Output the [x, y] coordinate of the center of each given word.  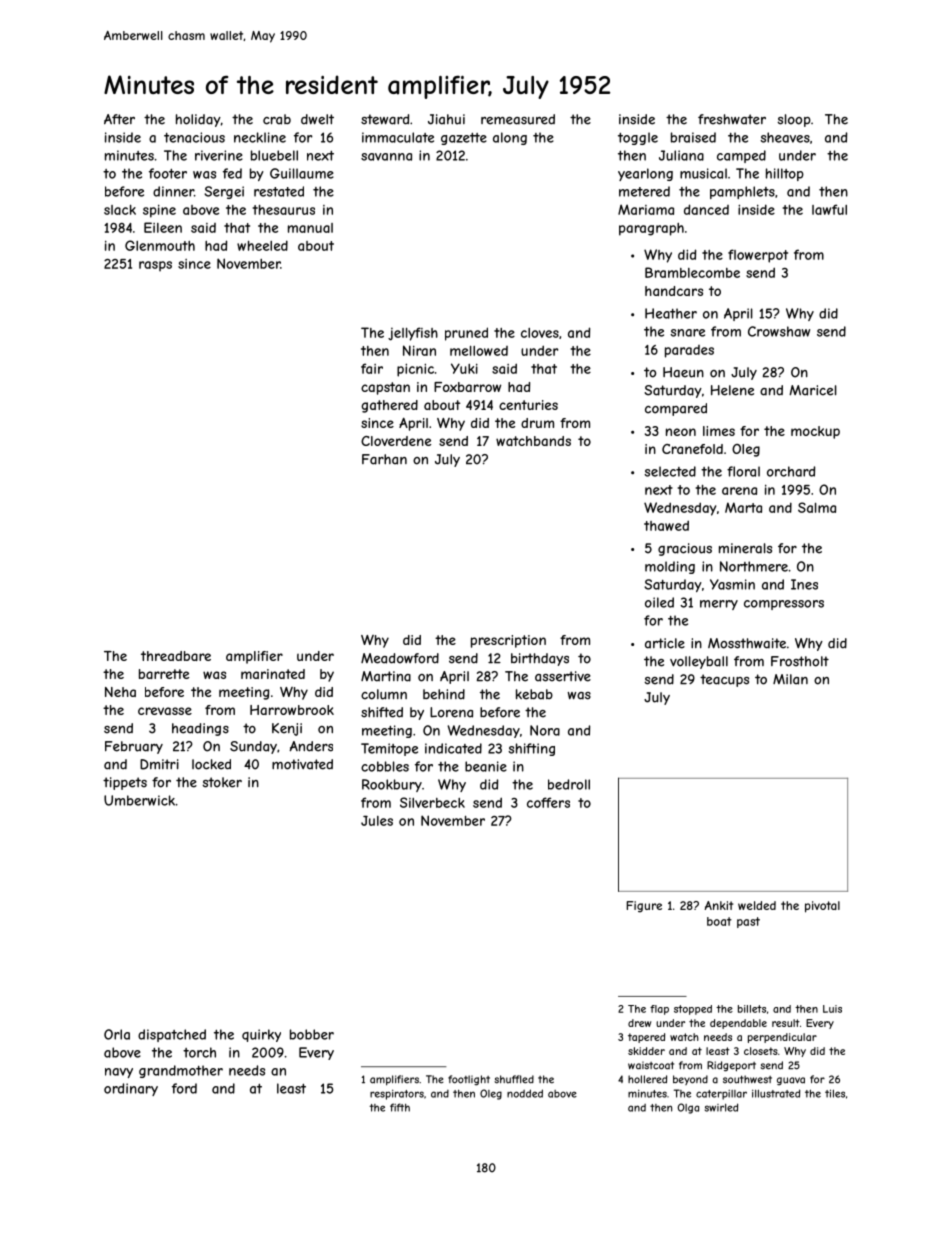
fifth [400, 1107]
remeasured [518, 119]
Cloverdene [396, 441]
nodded [525, 1093]
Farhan [384, 459]
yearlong [645, 174]
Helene [732, 390]
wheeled [262, 245]
